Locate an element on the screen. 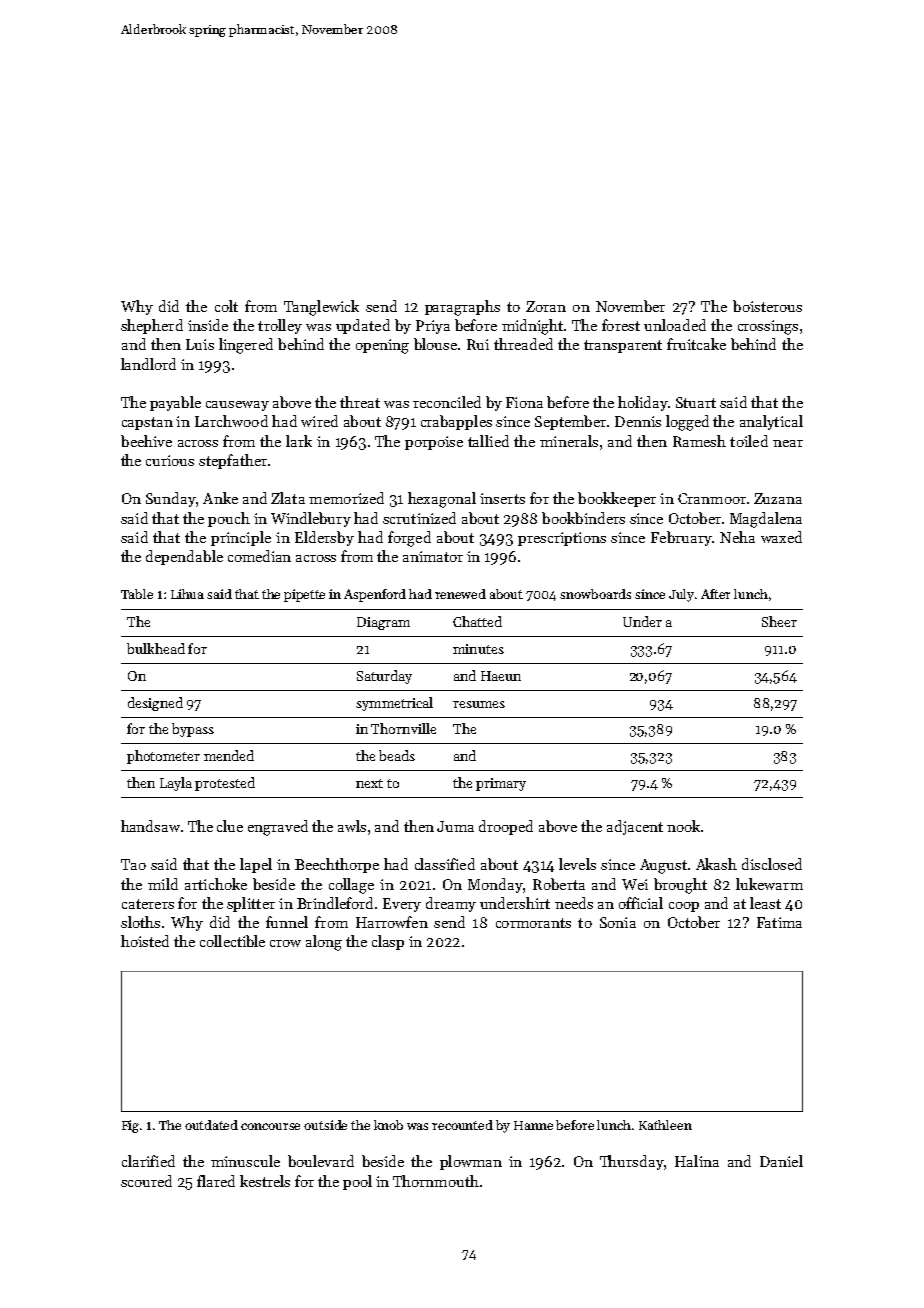 This screenshot has height=1308, width=924. Kathleen is located at coordinates (665, 1125).
